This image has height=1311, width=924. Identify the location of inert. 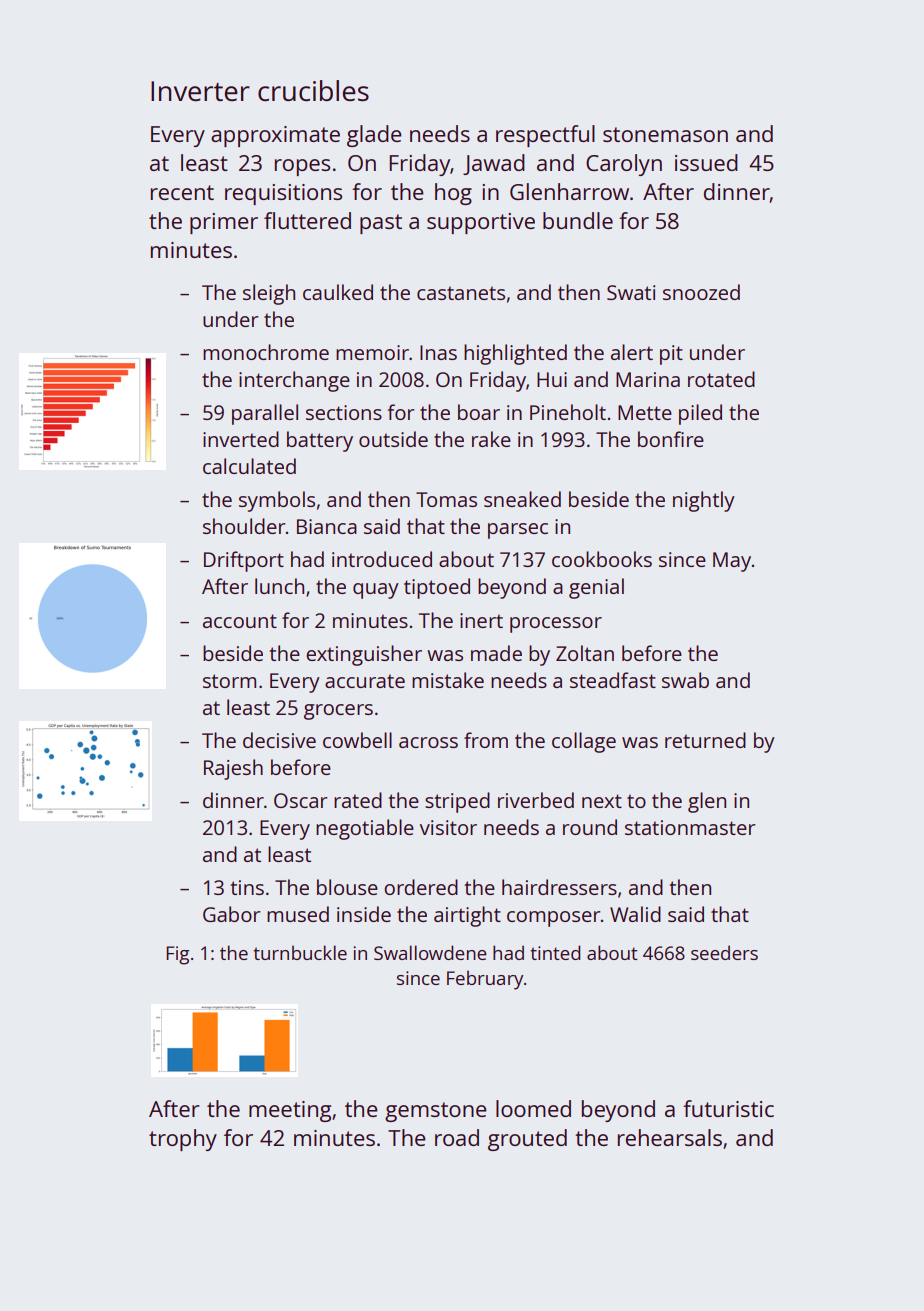
(481, 620).
